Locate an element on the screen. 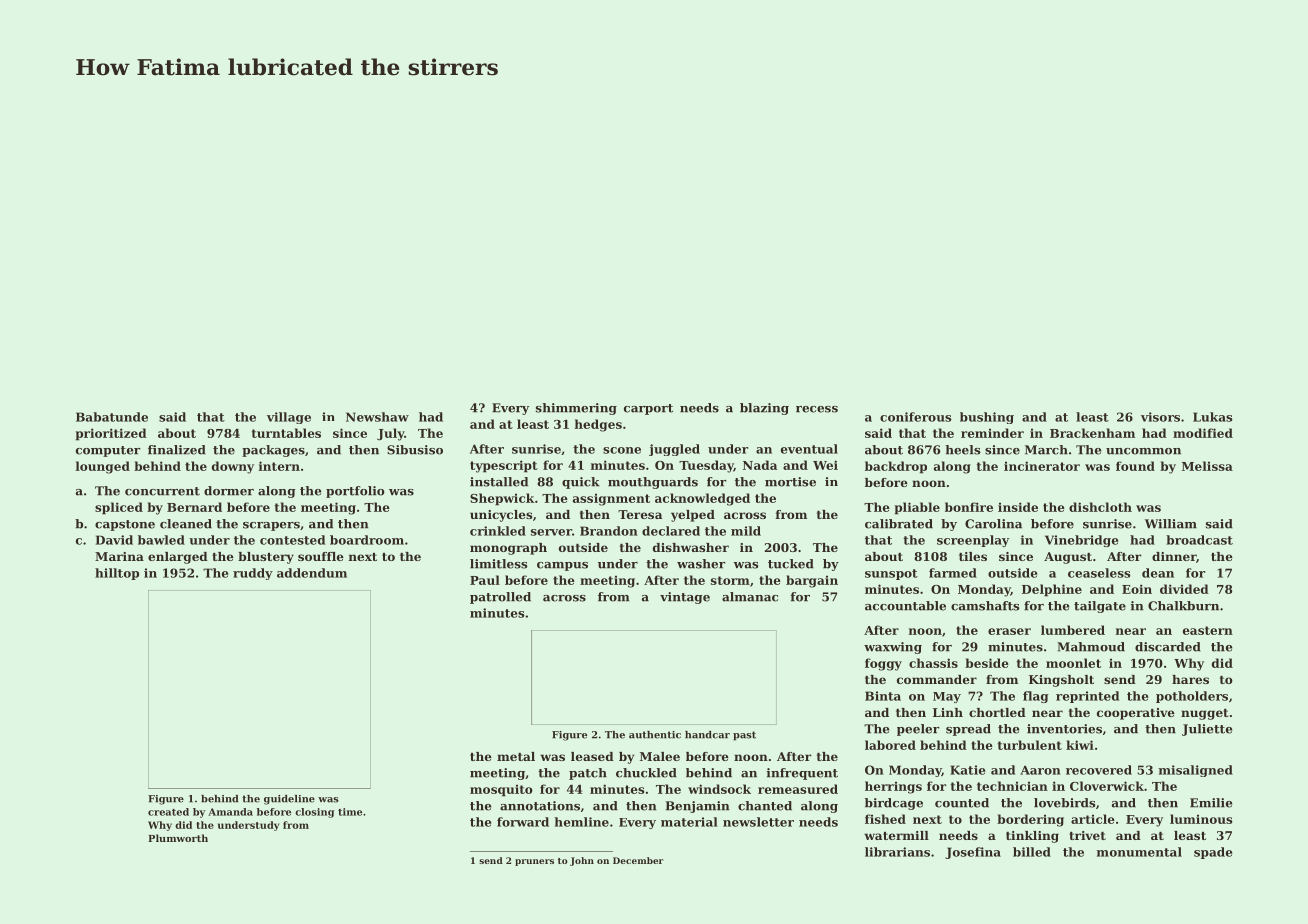  William is located at coordinates (1171, 524).
